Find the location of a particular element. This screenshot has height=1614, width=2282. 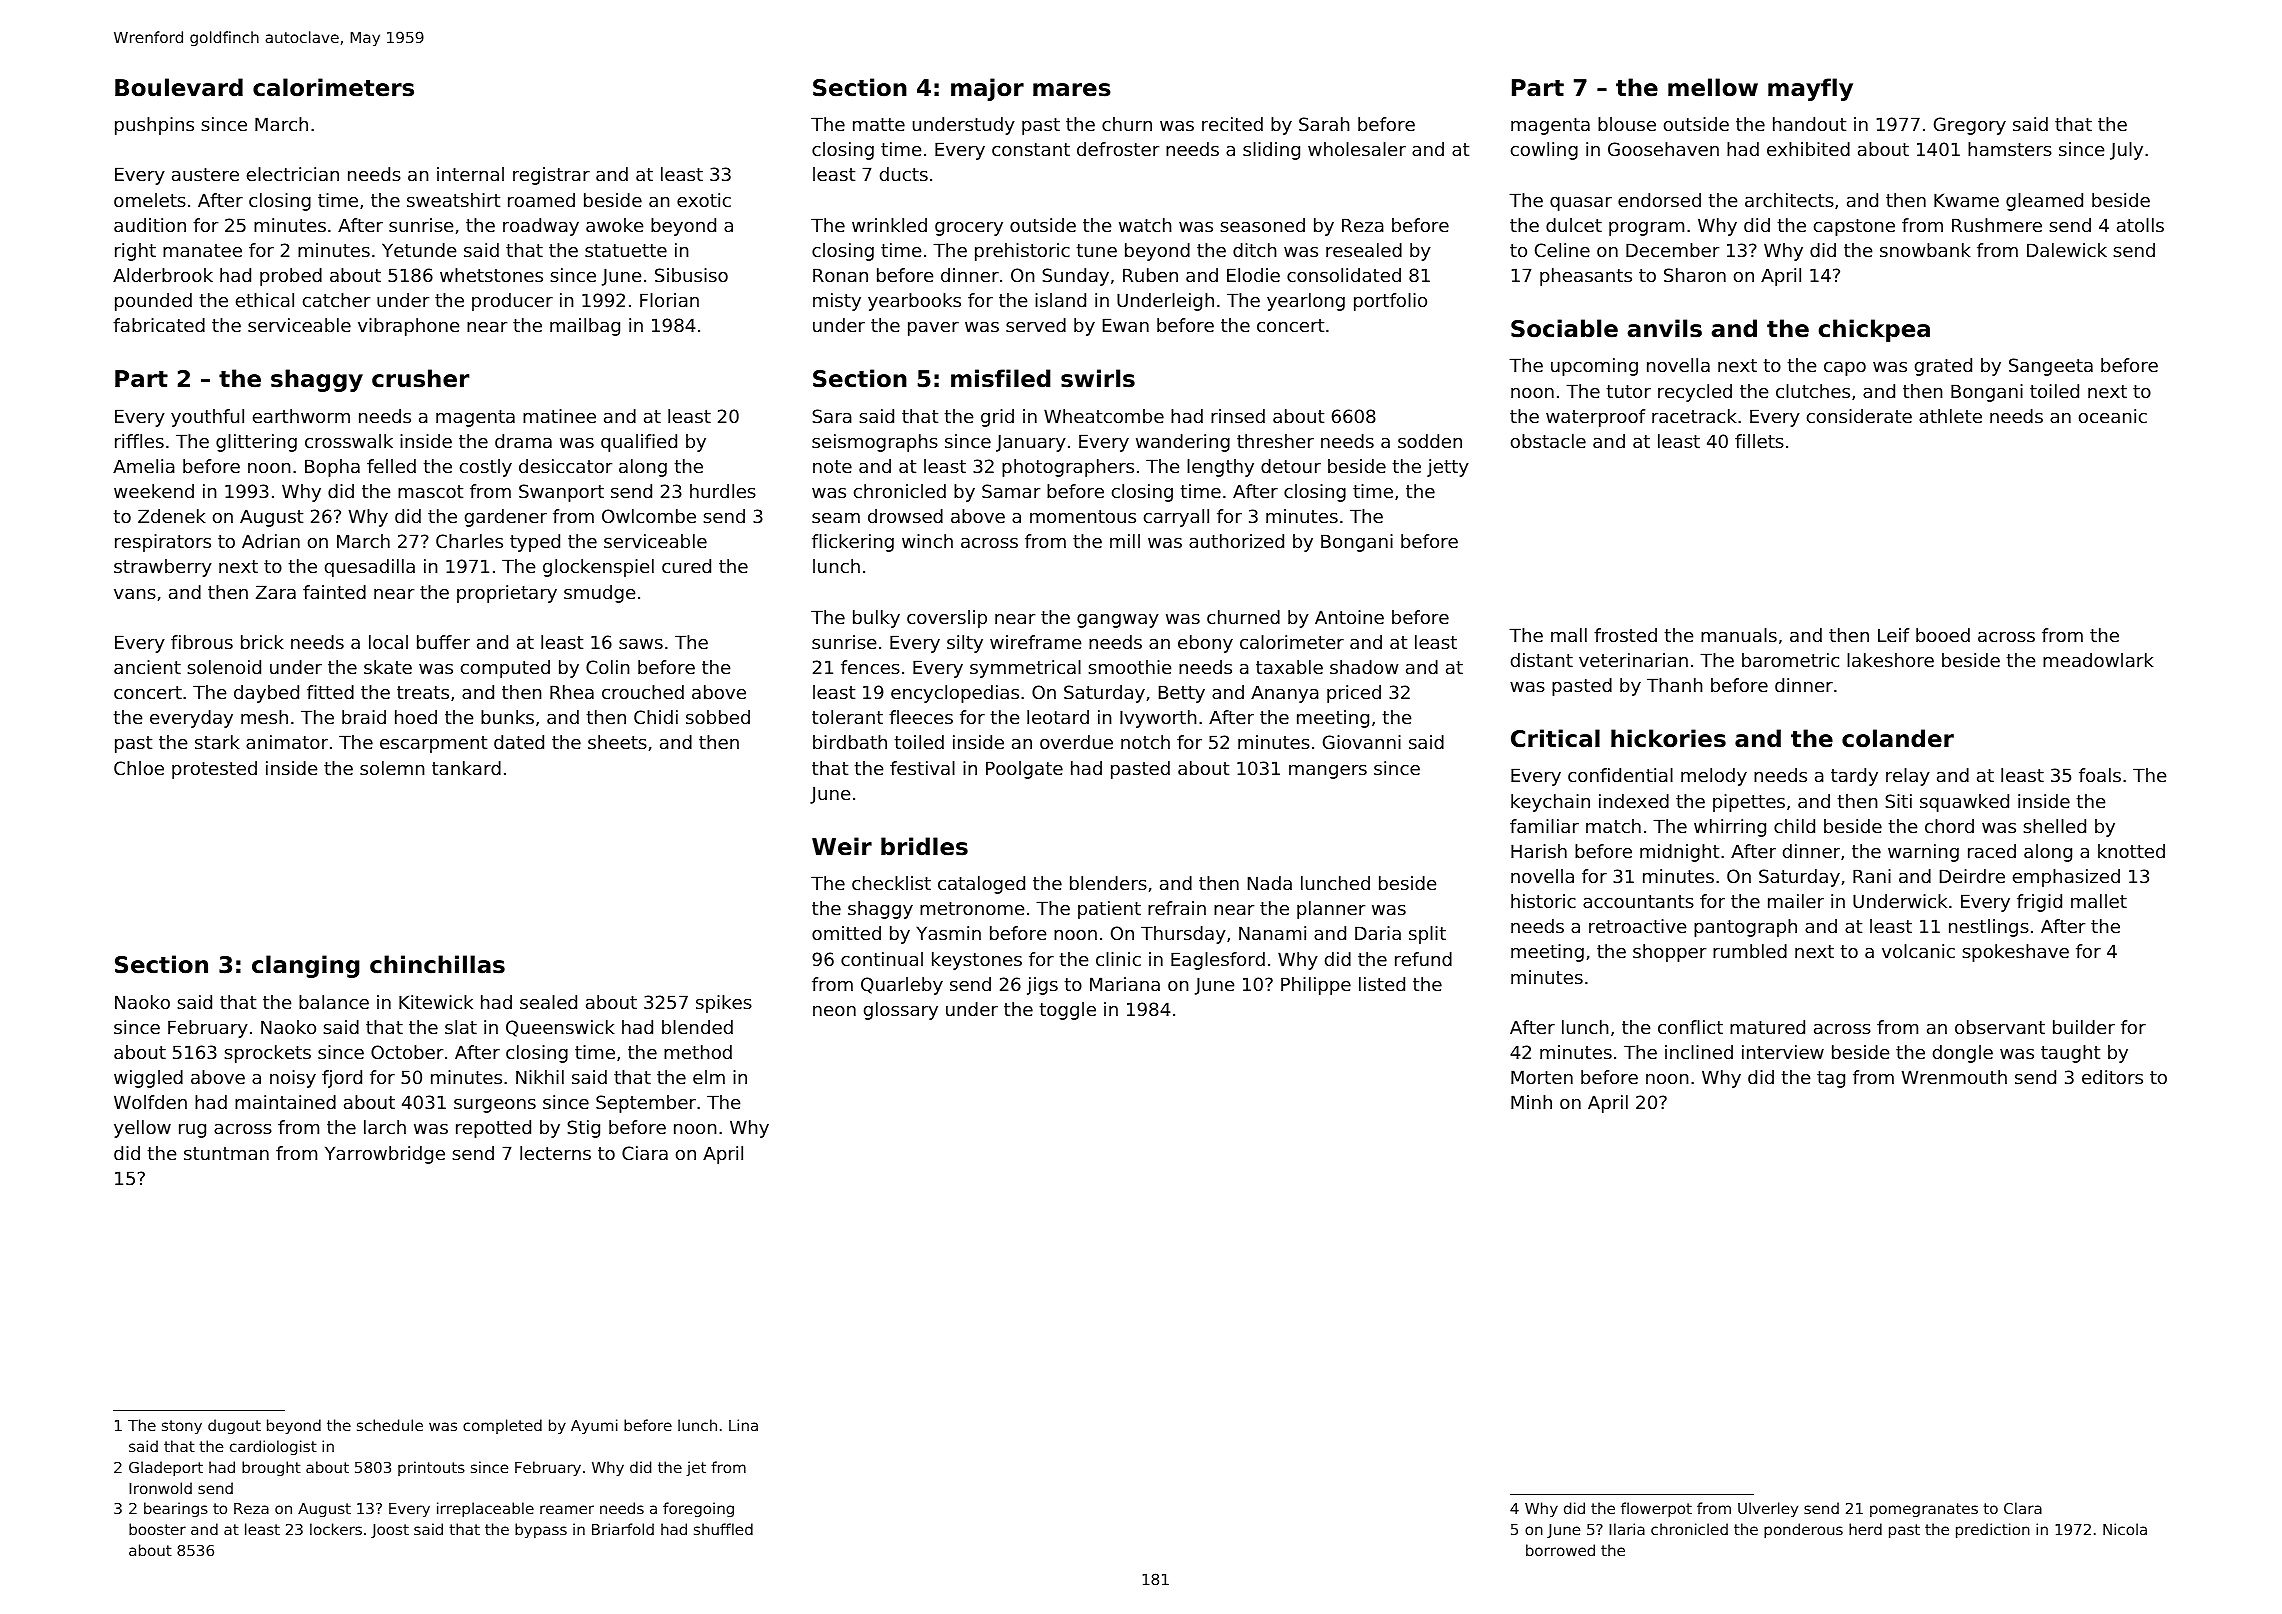

Sibusiso is located at coordinates (691, 275).
